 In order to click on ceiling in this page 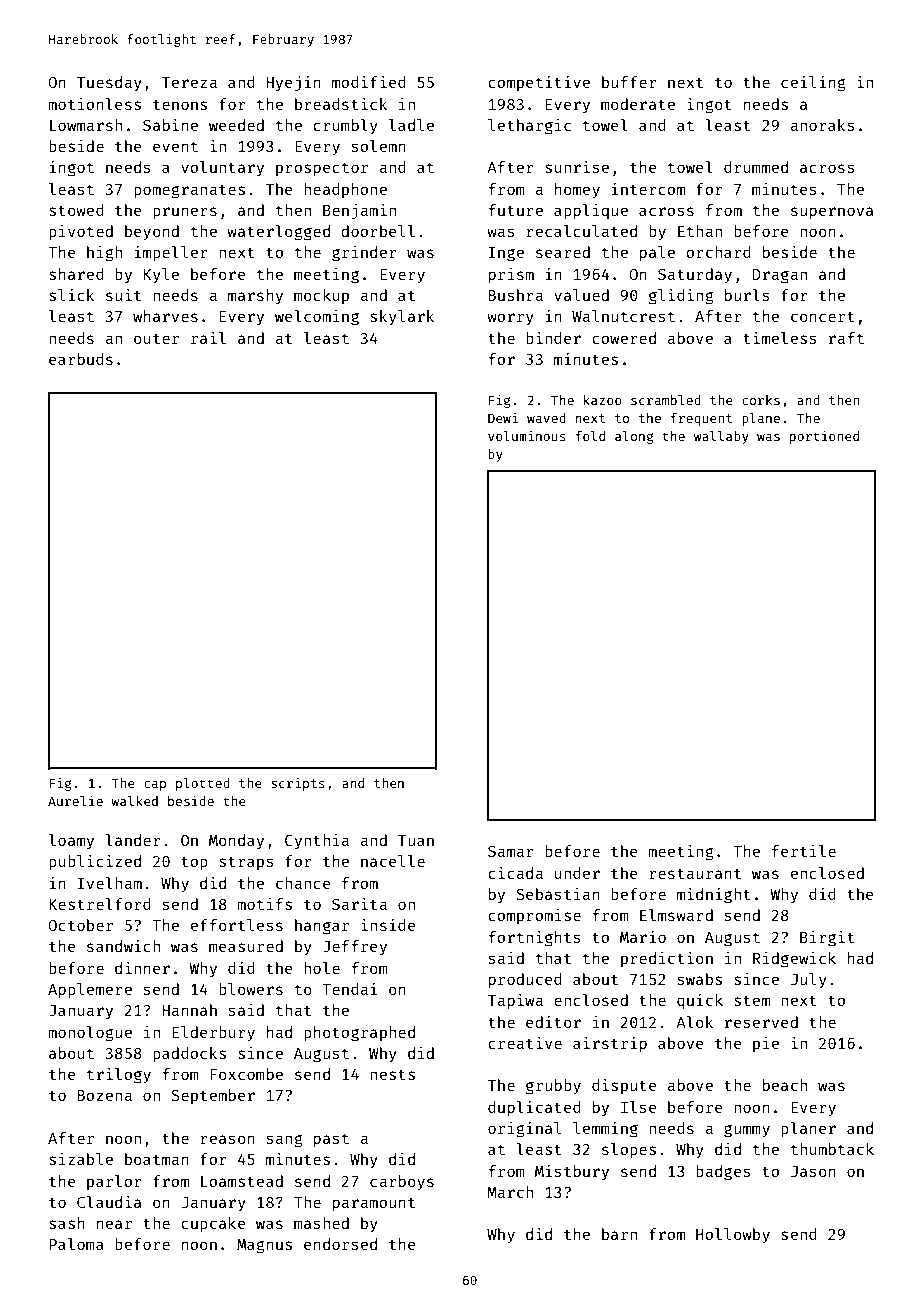, I will do `click(813, 84)`.
